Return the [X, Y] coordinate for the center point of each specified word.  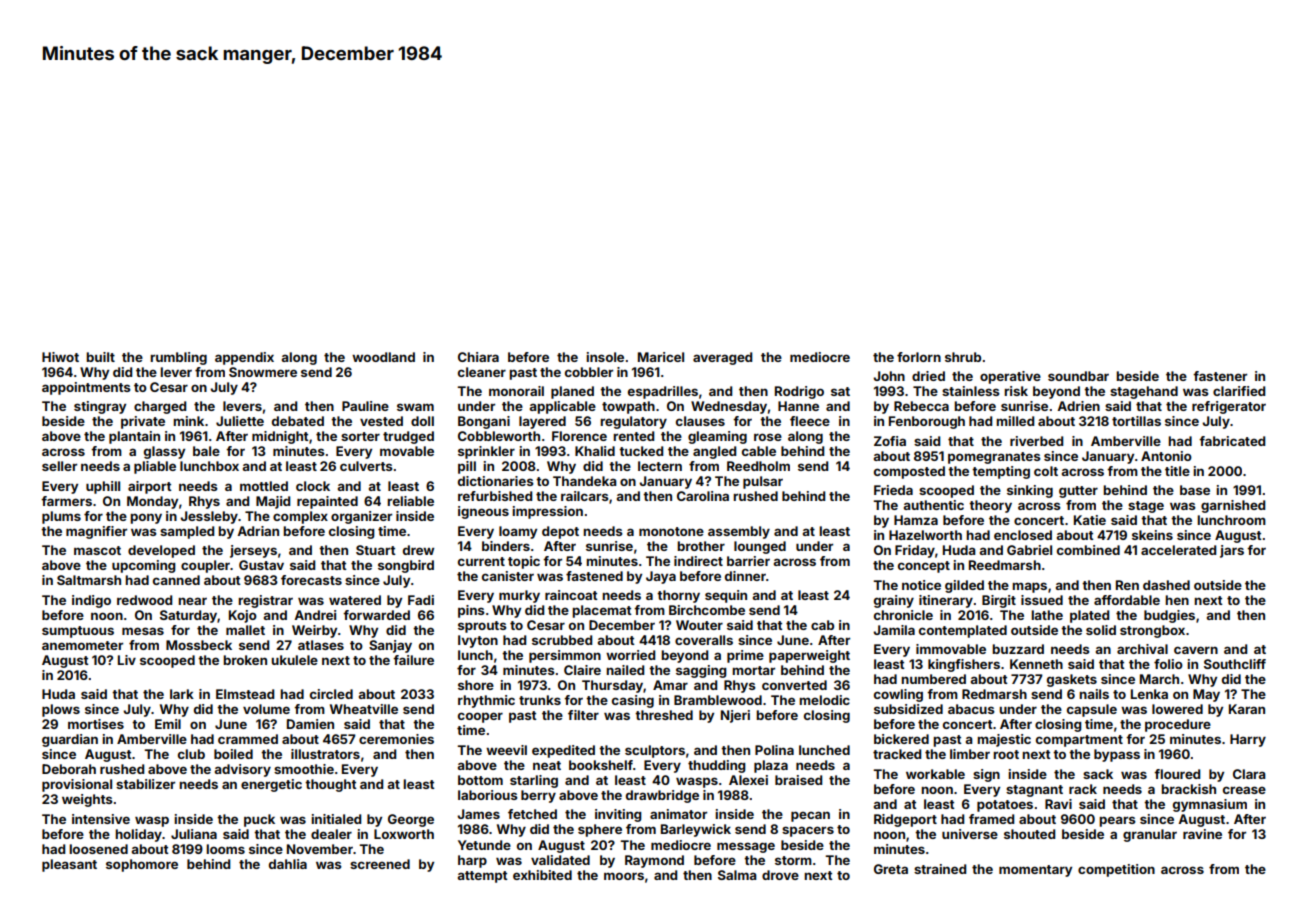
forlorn [919, 357]
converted [794, 685]
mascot [97, 550]
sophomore [142, 865]
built [100, 357]
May [1206, 695]
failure [413, 660]
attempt [483, 877]
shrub [963, 357]
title [1177, 471]
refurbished [495, 496]
